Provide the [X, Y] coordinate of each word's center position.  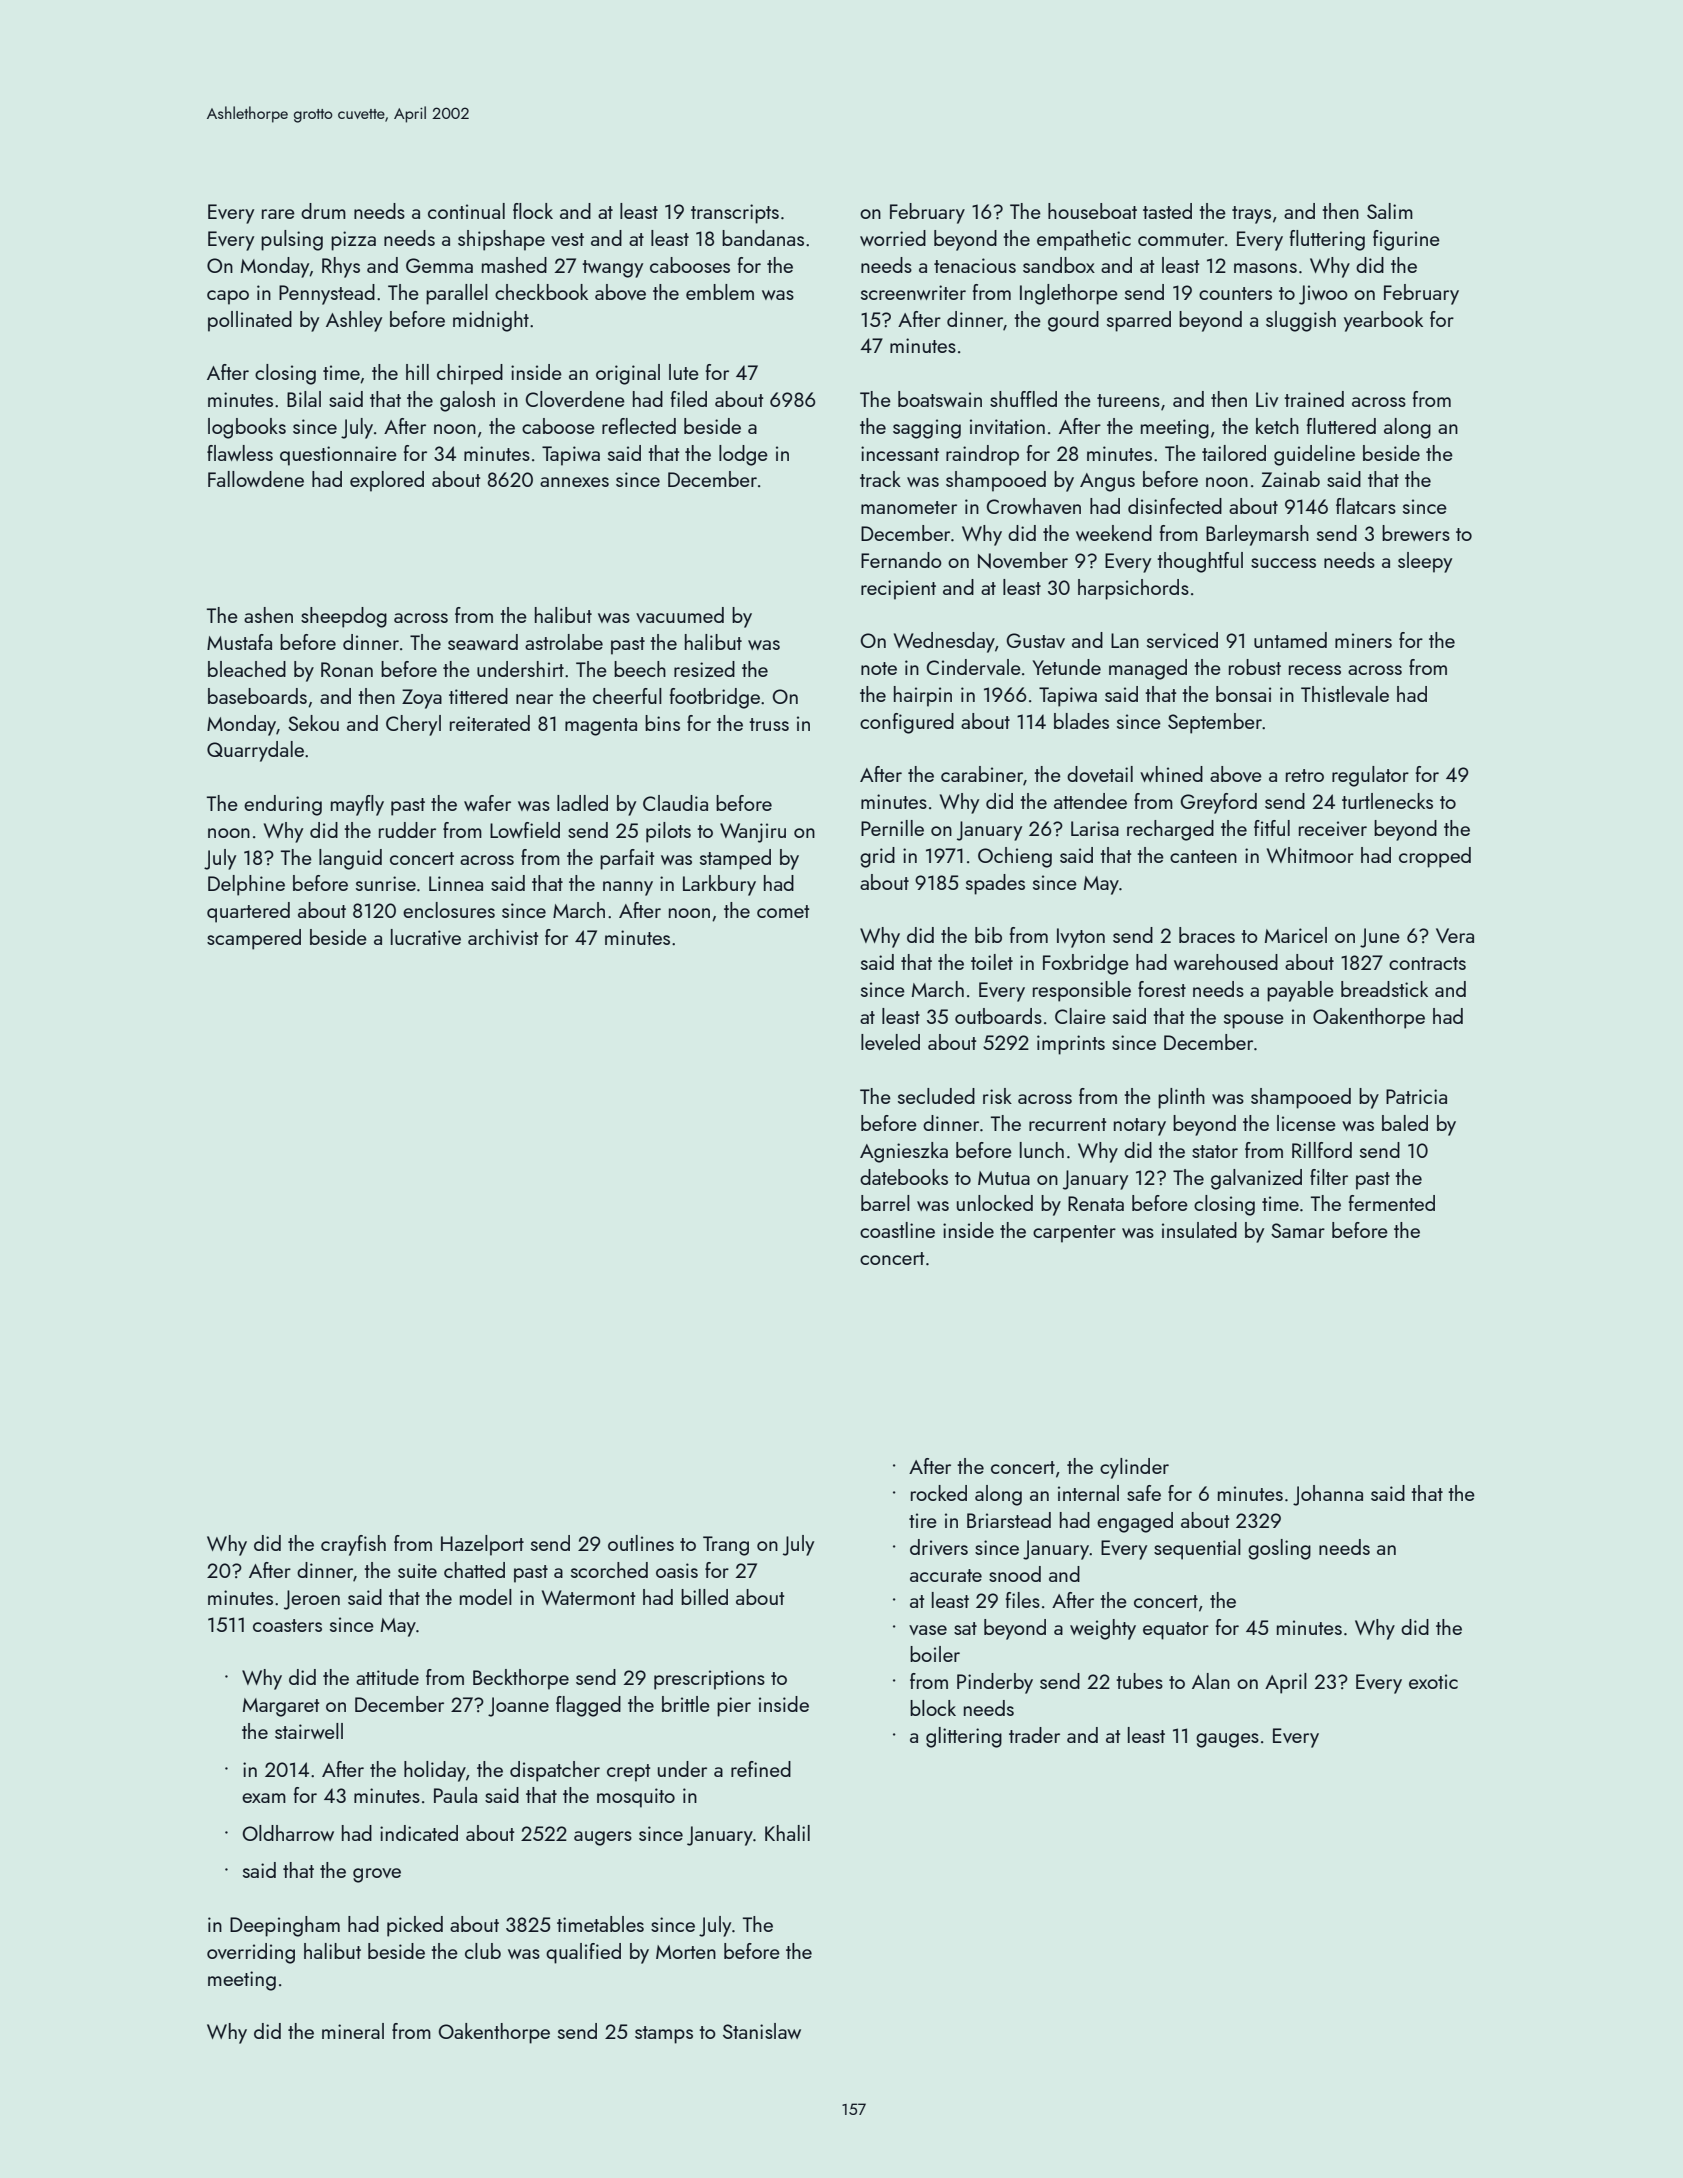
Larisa [1095, 828]
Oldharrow [288, 1833]
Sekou [313, 723]
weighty [1103, 1629]
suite [417, 1570]
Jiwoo [1323, 295]
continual [466, 211]
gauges [1227, 1740]
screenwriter [913, 292]
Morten [686, 1952]
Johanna [1328, 1495]
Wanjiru [753, 833]
